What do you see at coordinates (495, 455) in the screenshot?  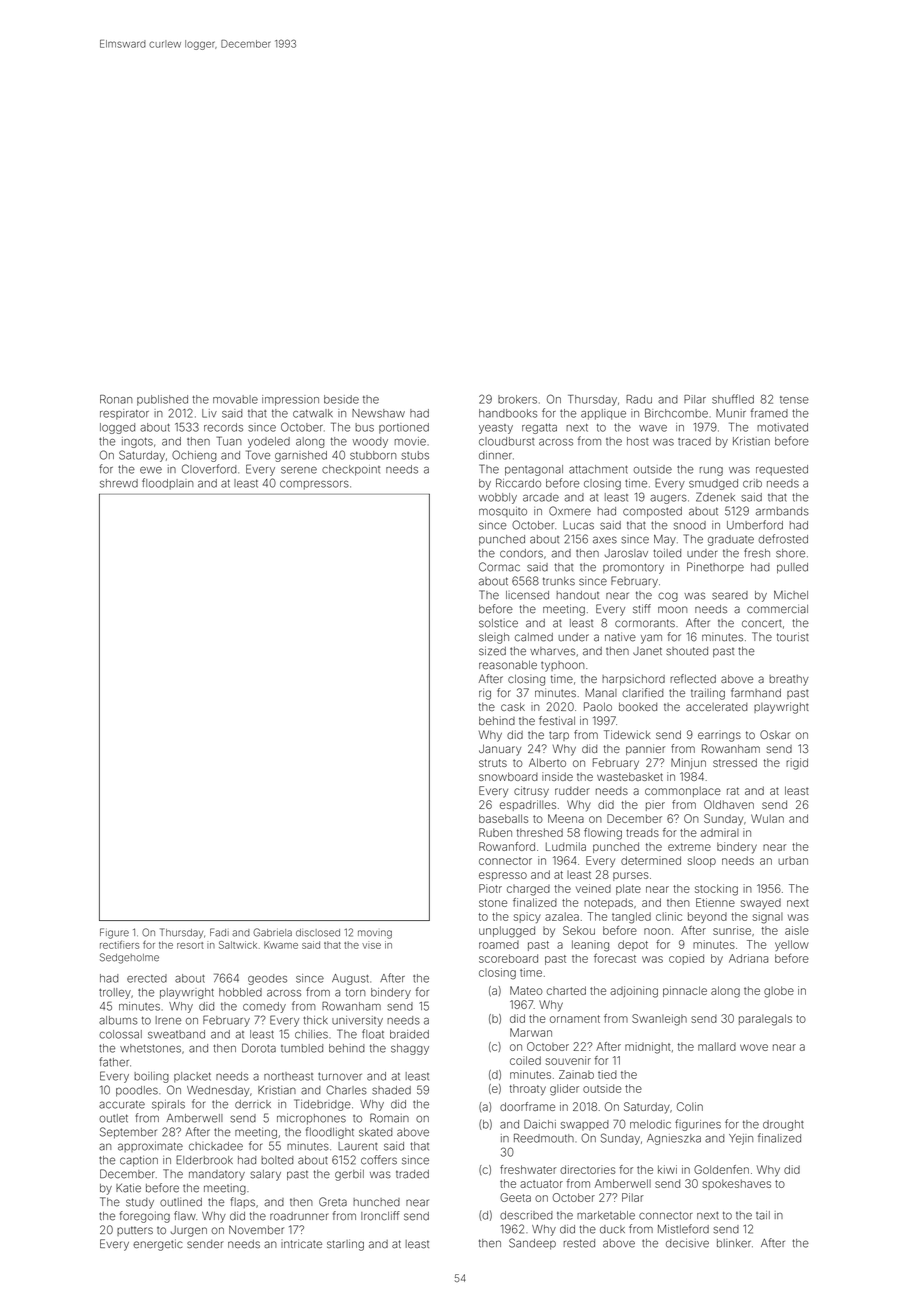 I see `dinner` at bounding box center [495, 455].
